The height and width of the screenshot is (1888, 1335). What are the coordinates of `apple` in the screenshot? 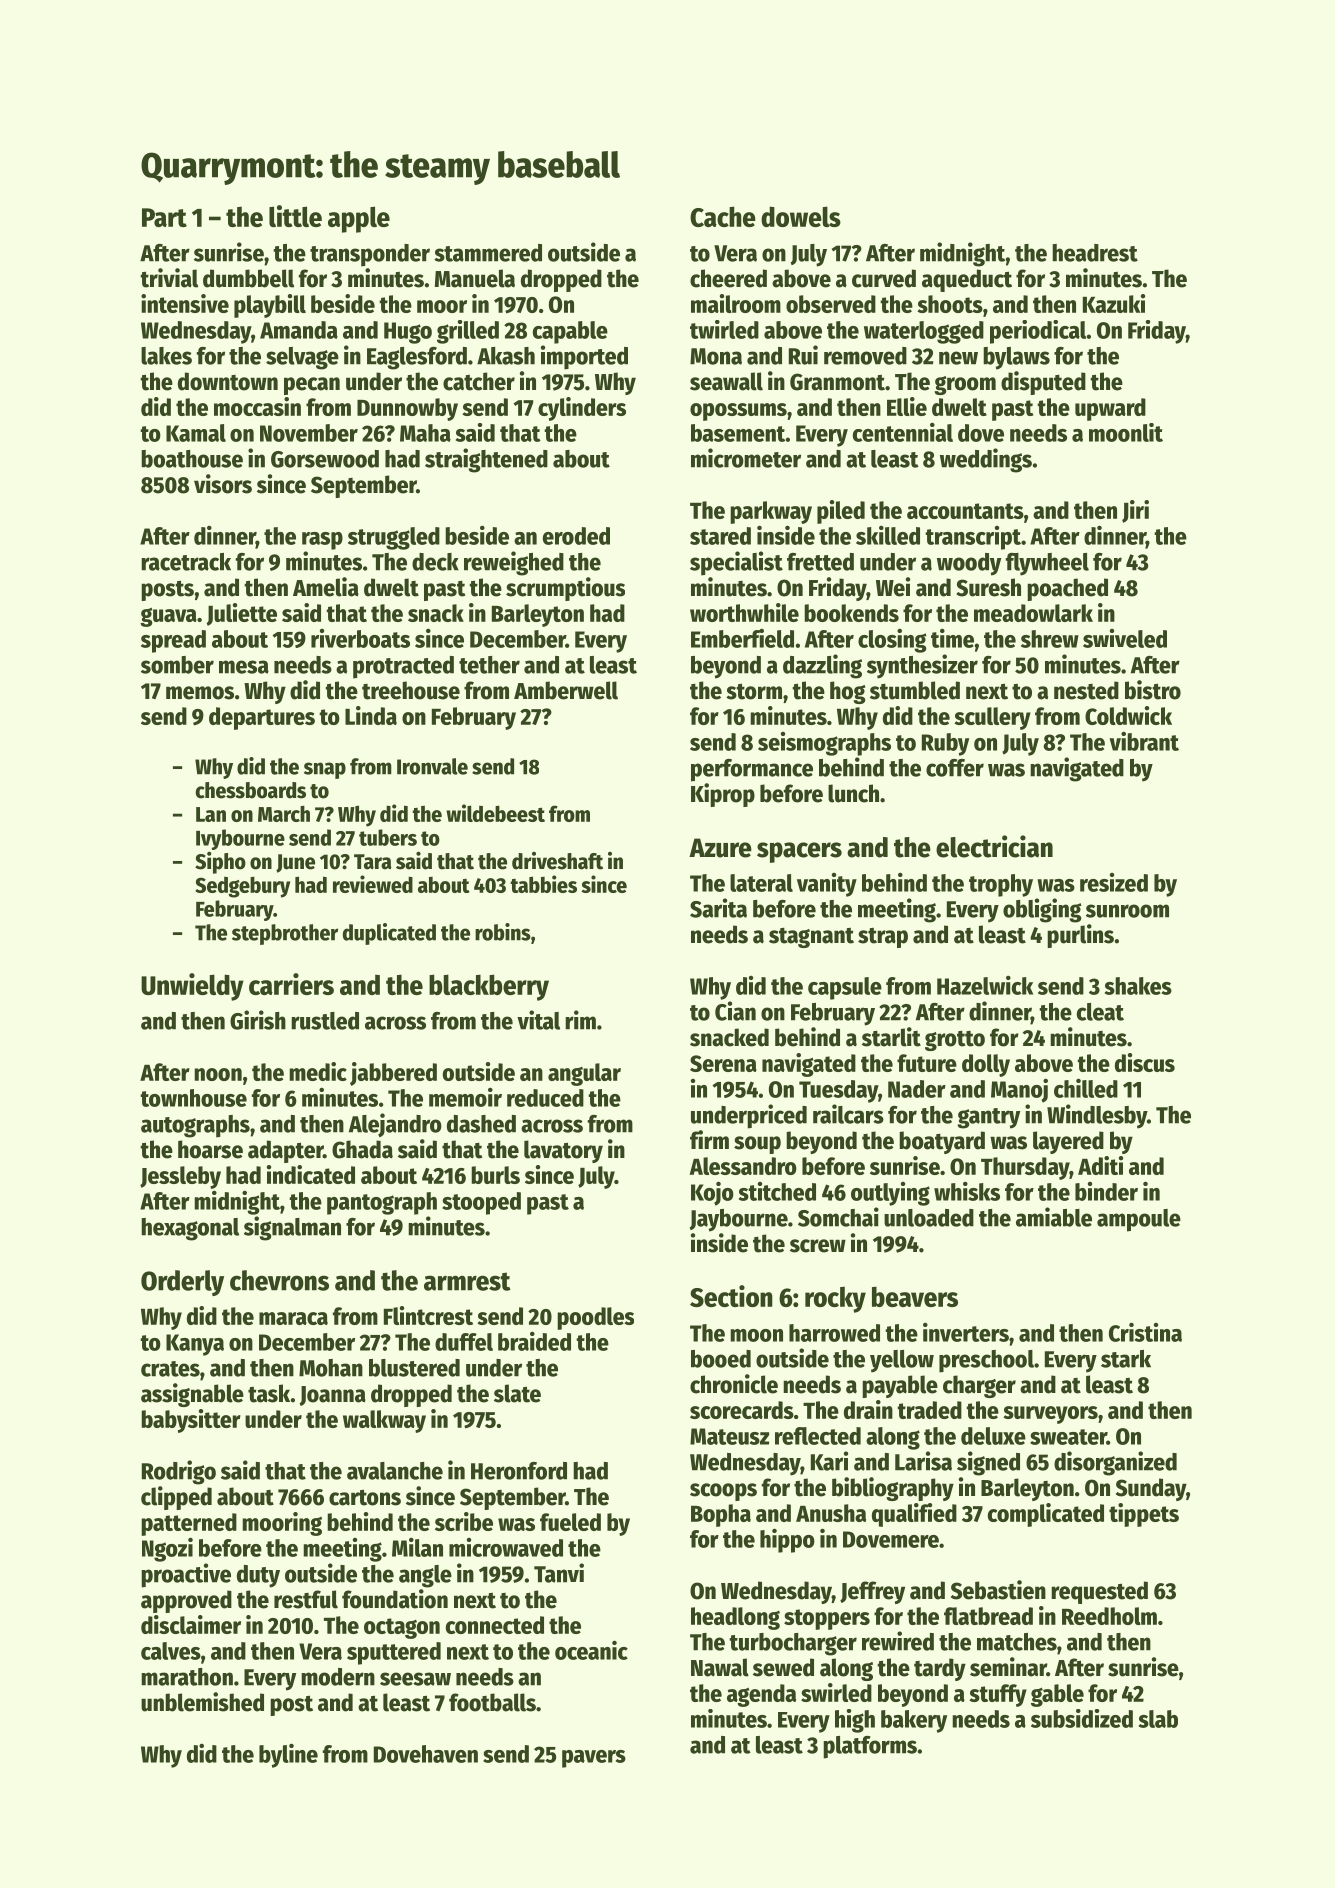 It's located at (359, 219).
